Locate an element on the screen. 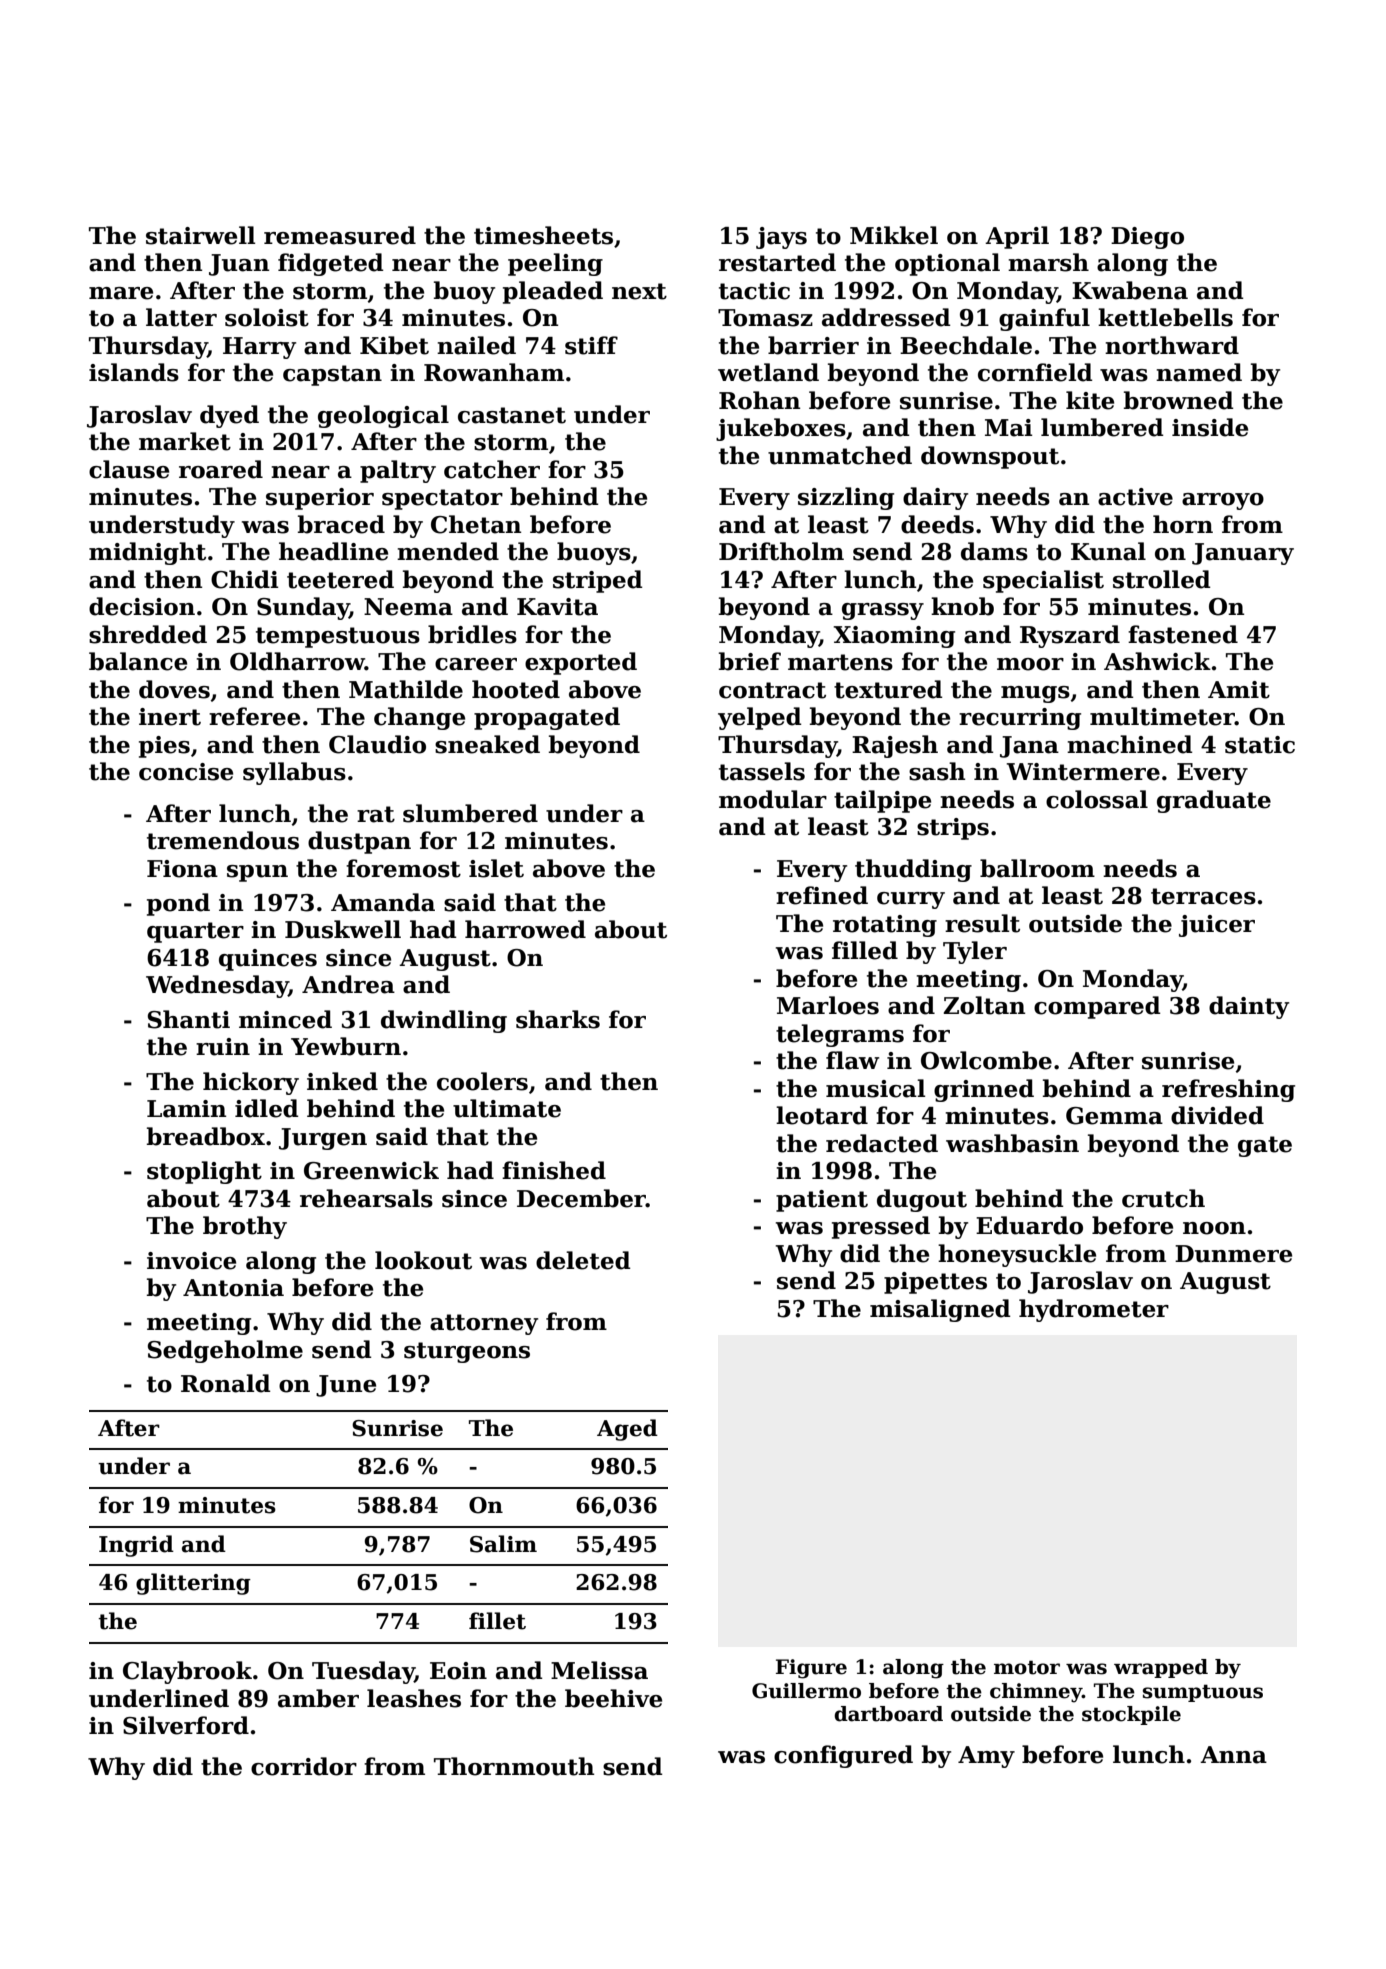 The width and height of the screenshot is (1386, 1969). Tuesday is located at coordinates (363, 1672).
